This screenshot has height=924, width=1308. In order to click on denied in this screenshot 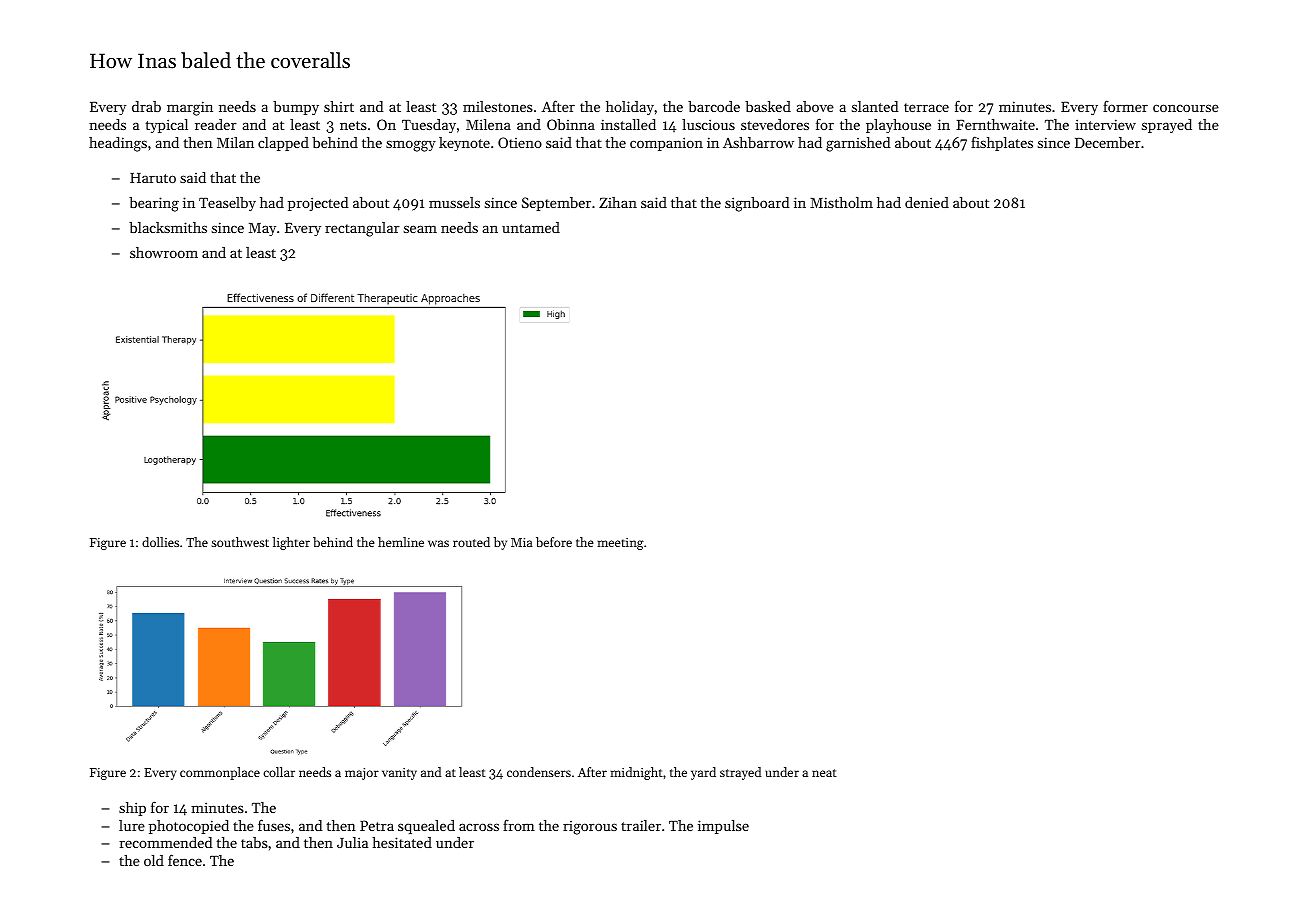, I will do `click(927, 202)`.
